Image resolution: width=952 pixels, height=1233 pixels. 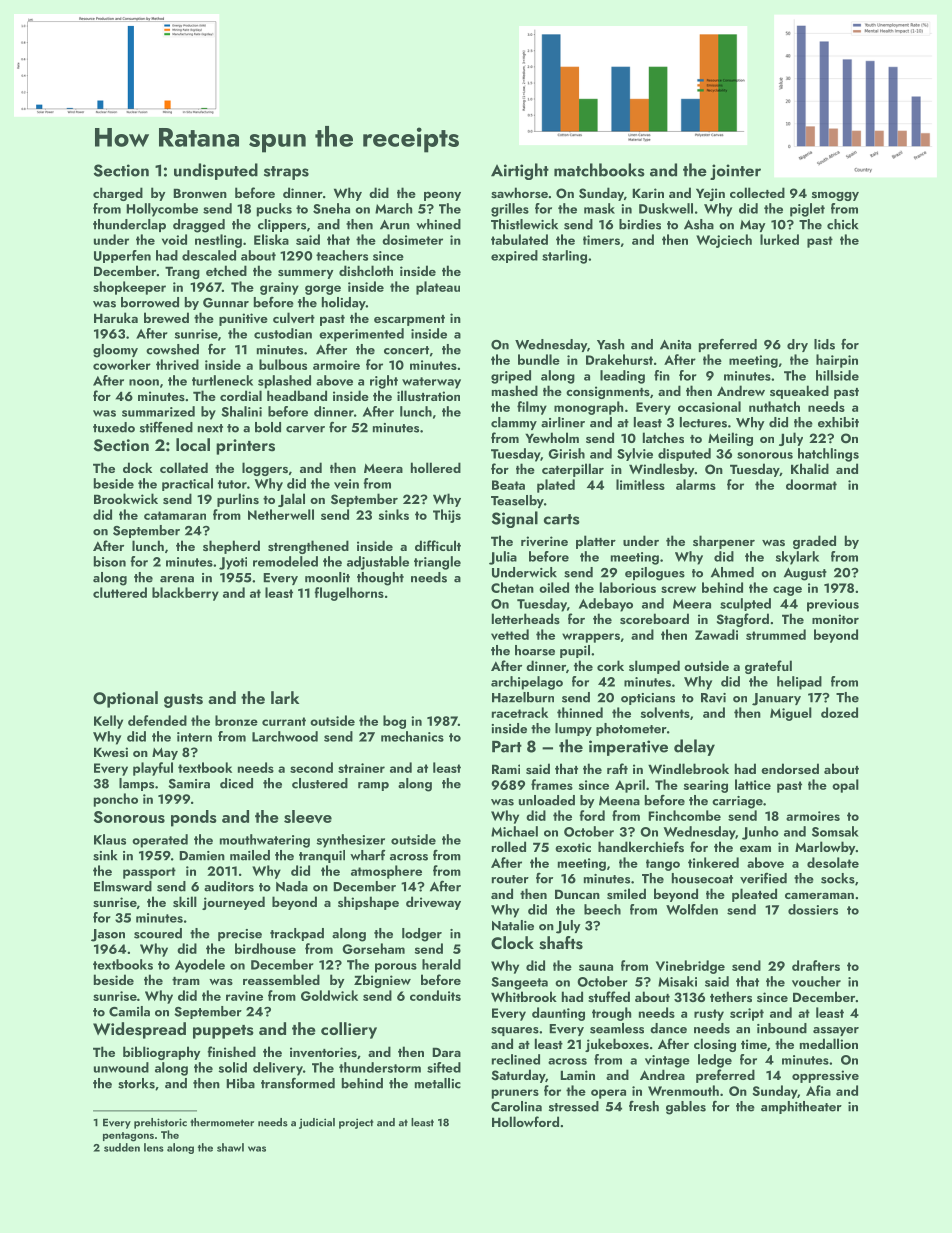 I want to click on Asha, so click(x=699, y=224).
